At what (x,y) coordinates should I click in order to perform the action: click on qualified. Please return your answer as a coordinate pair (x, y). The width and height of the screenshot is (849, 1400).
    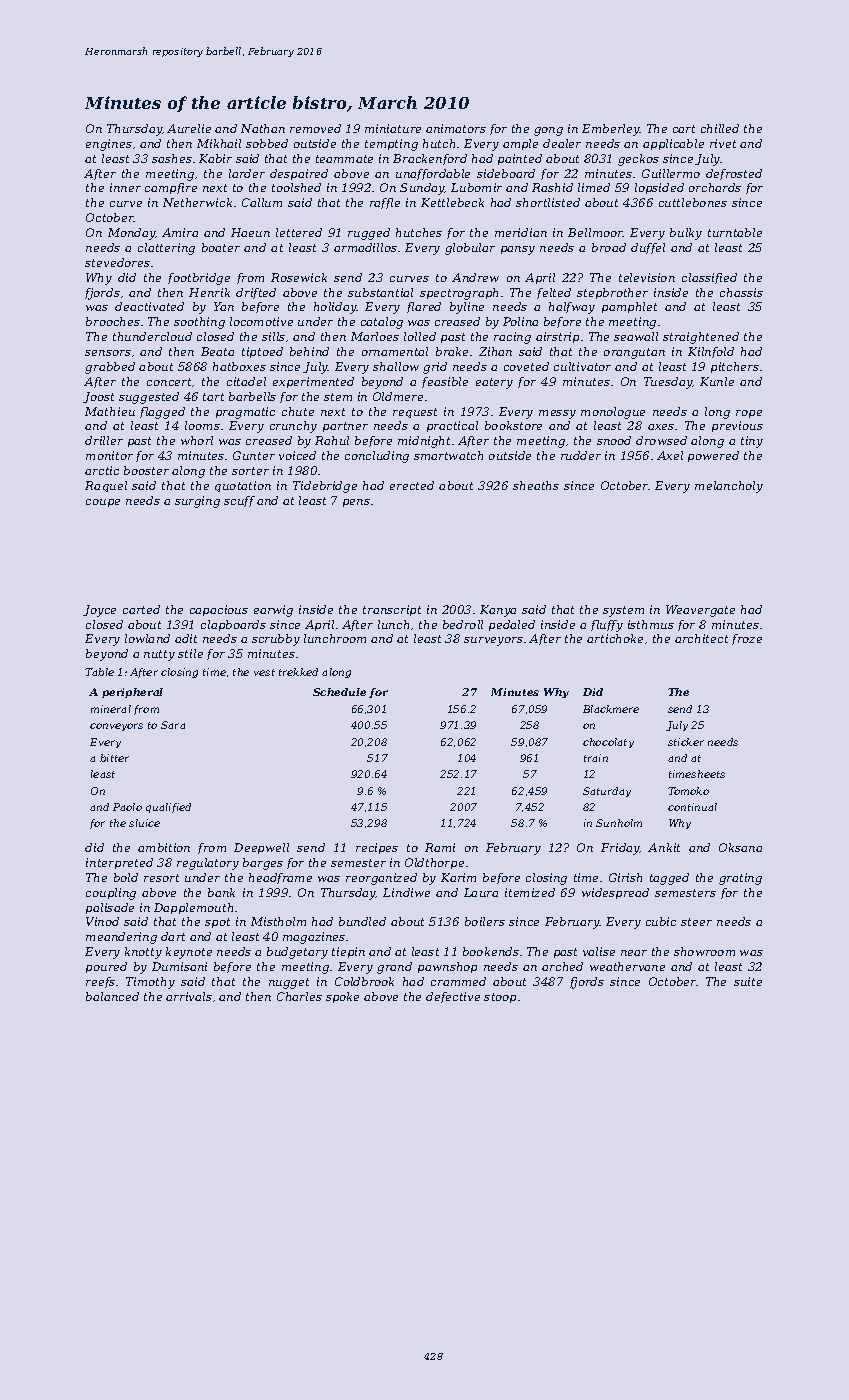
    Looking at the image, I should click on (168, 808).
